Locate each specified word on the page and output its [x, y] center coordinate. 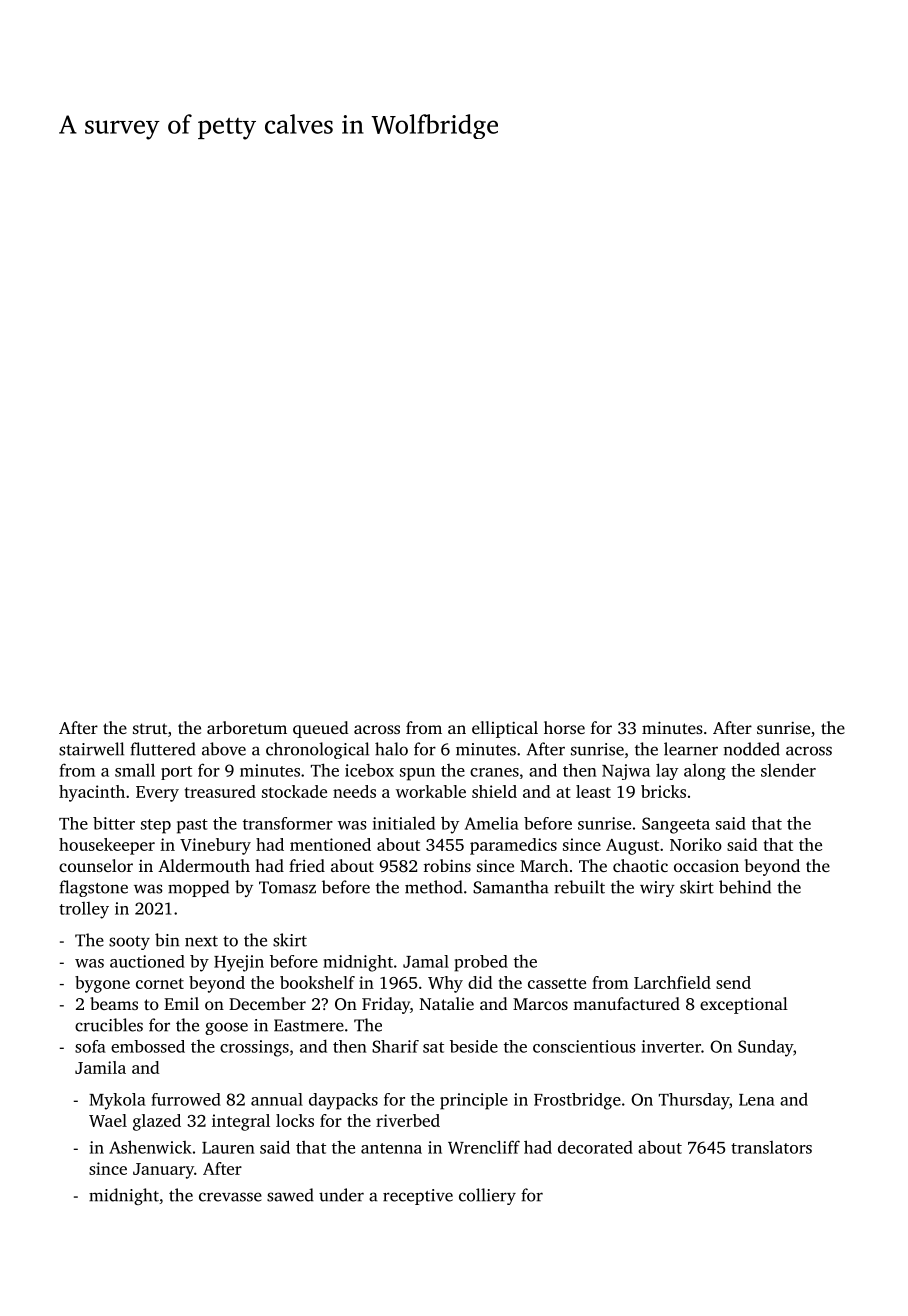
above [224, 749]
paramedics [513, 846]
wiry [657, 889]
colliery [487, 1196]
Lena [757, 1100]
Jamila [100, 1067]
